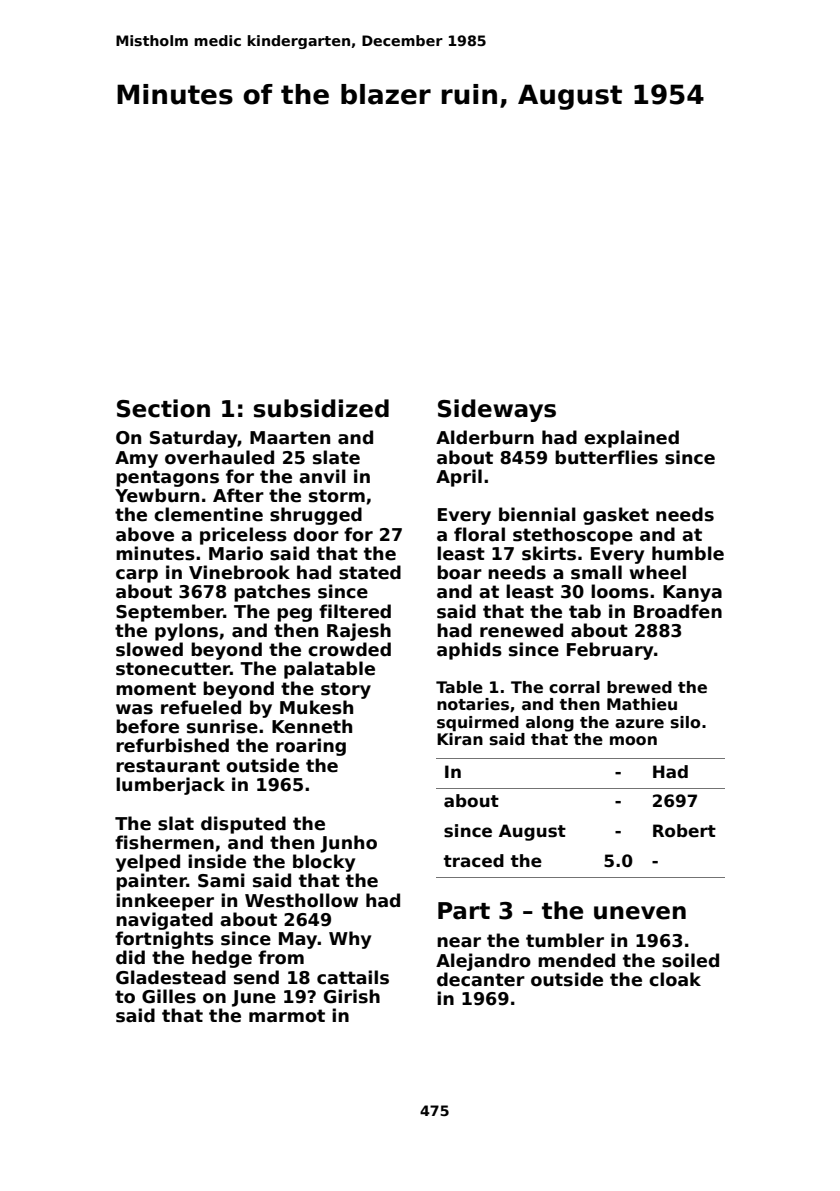  I want to click on small, so click(596, 572).
